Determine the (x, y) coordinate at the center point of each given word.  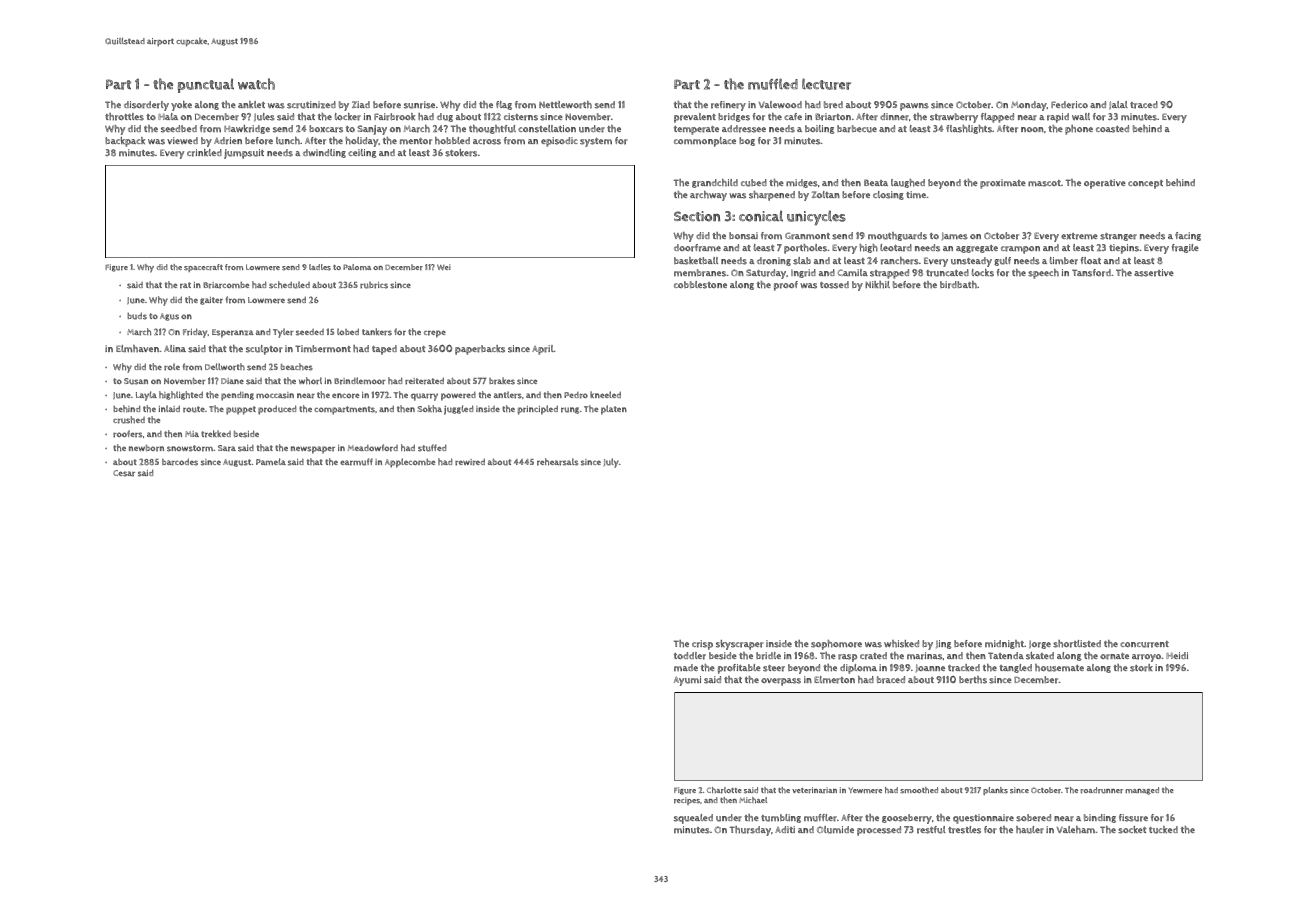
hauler (1030, 830)
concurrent (1144, 644)
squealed (693, 819)
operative (1105, 184)
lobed (348, 331)
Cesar (124, 473)
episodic (559, 142)
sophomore (836, 645)
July (611, 463)
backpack (125, 142)
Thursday (750, 831)
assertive (1154, 273)
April (543, 350)
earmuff (356, 462)
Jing (943, 644)
